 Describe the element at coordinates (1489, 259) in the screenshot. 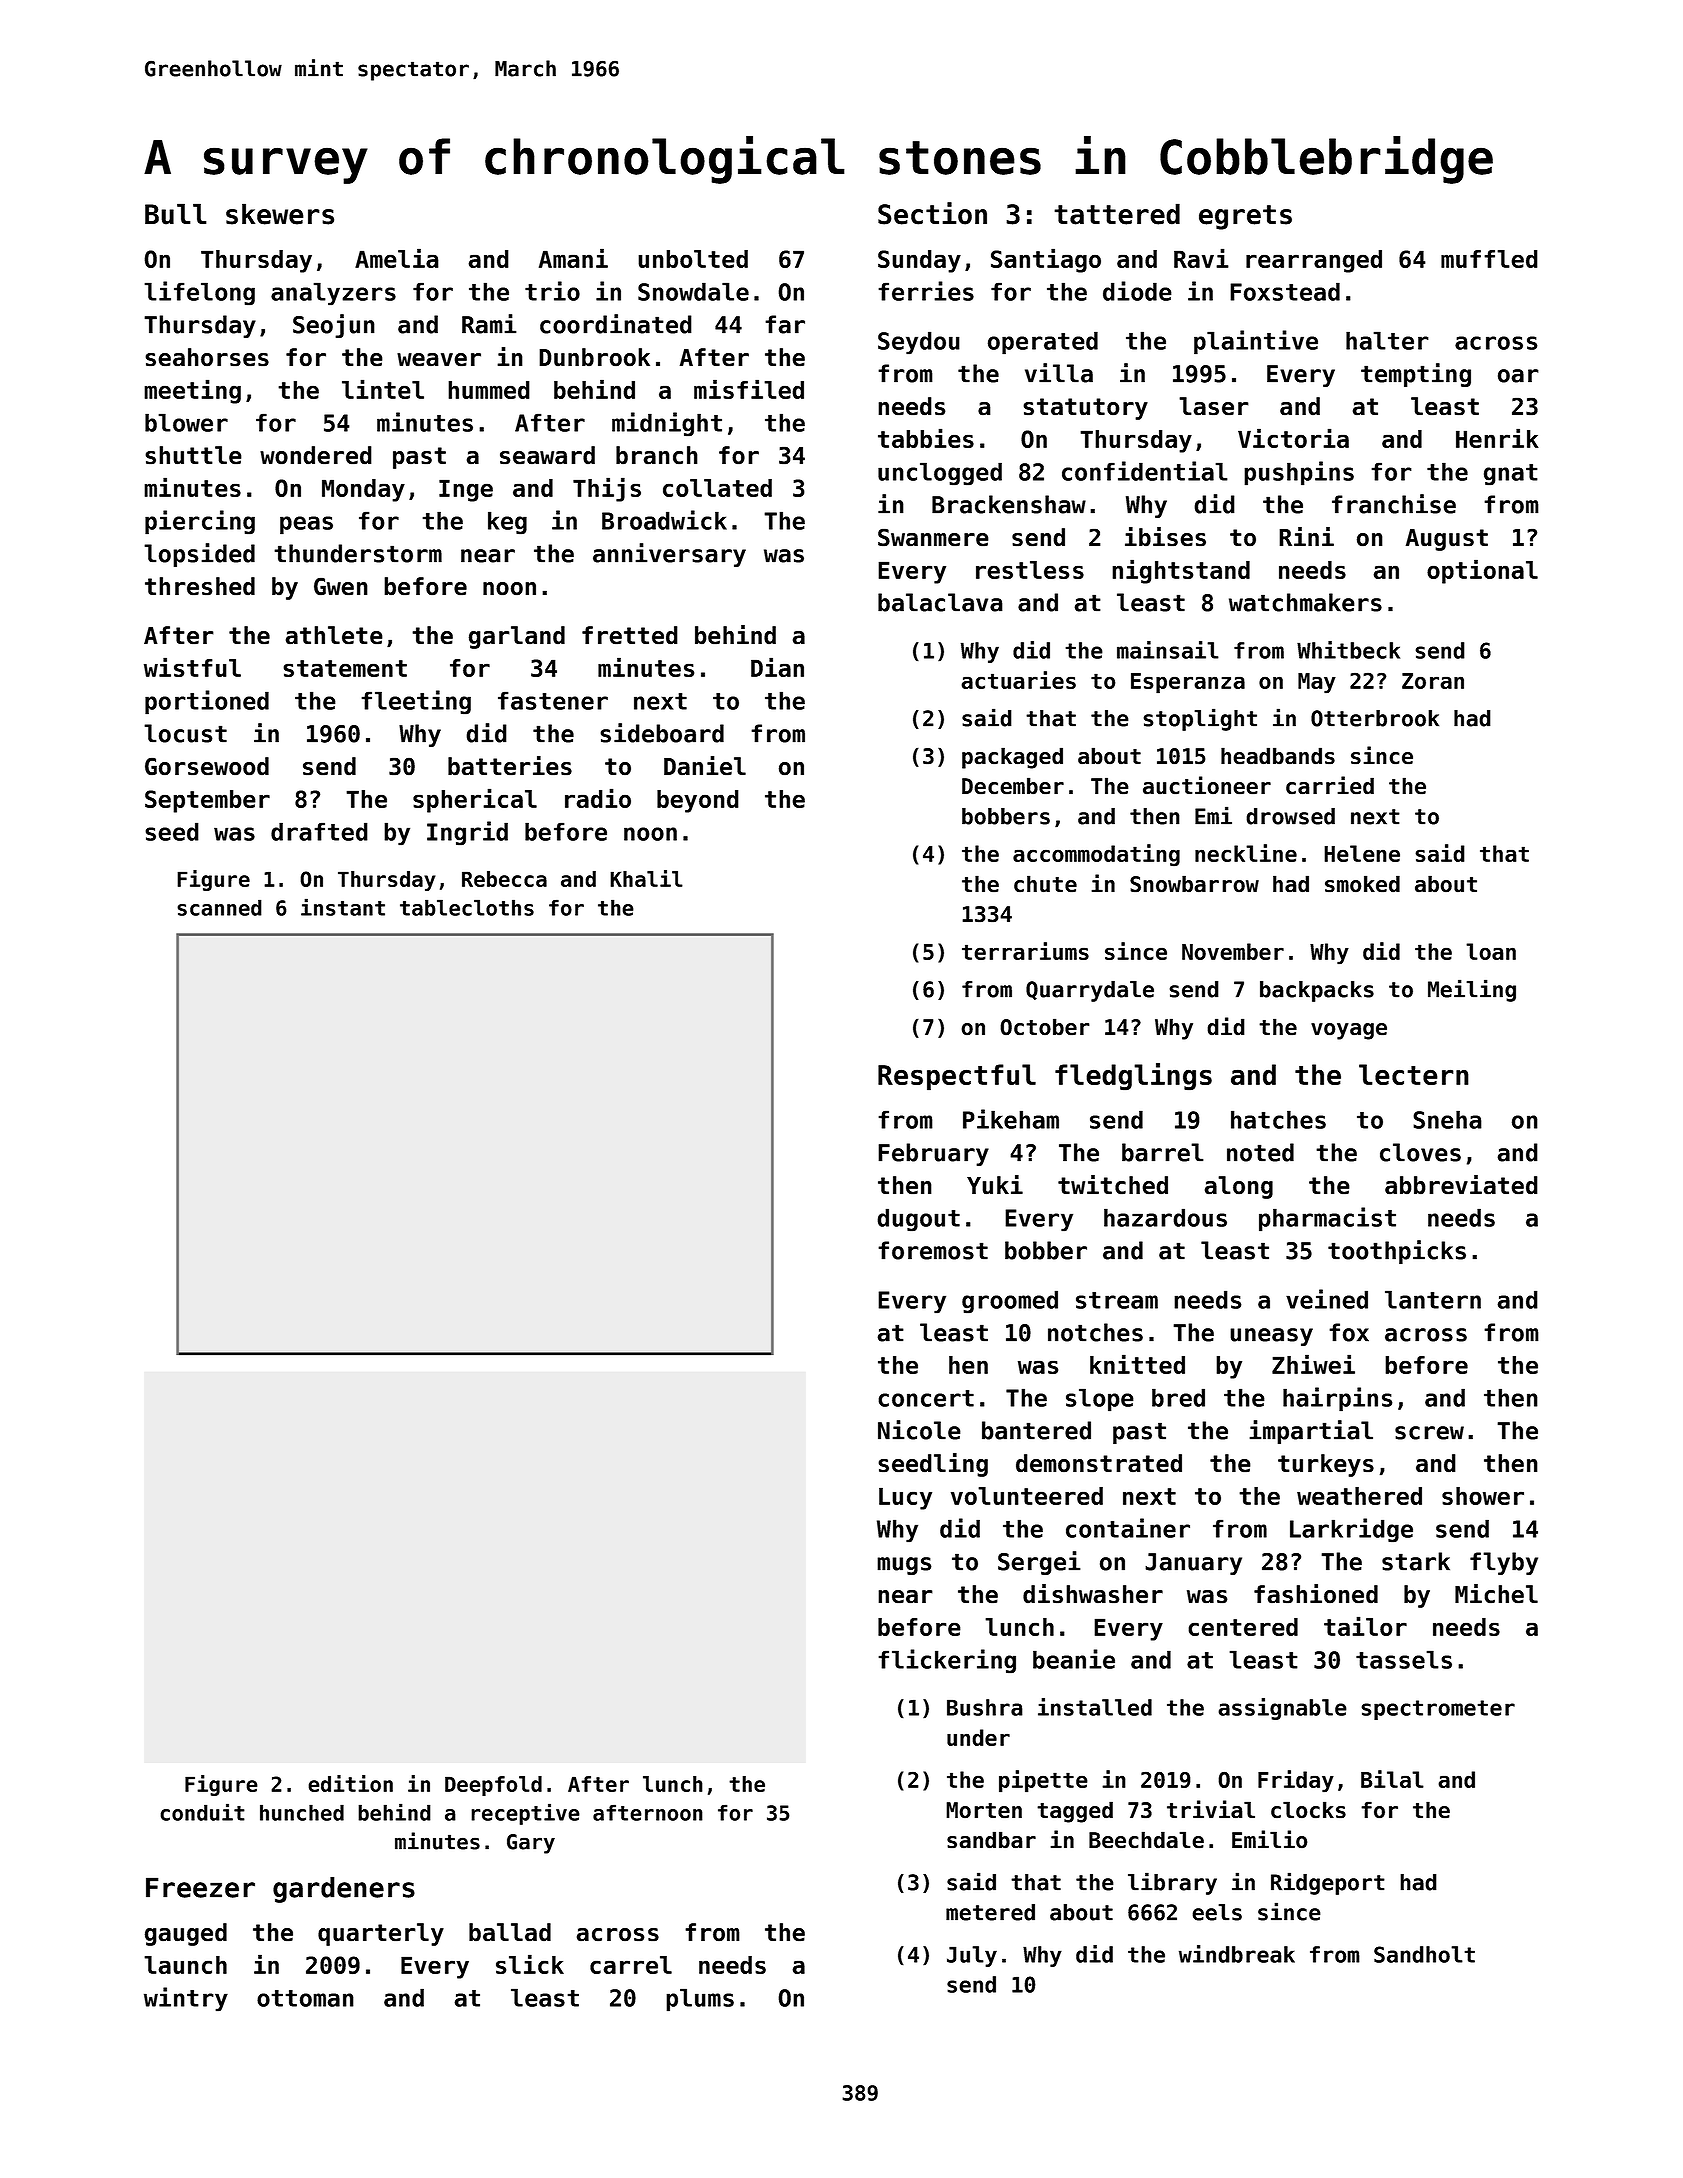

I see `muffled` at that location.
